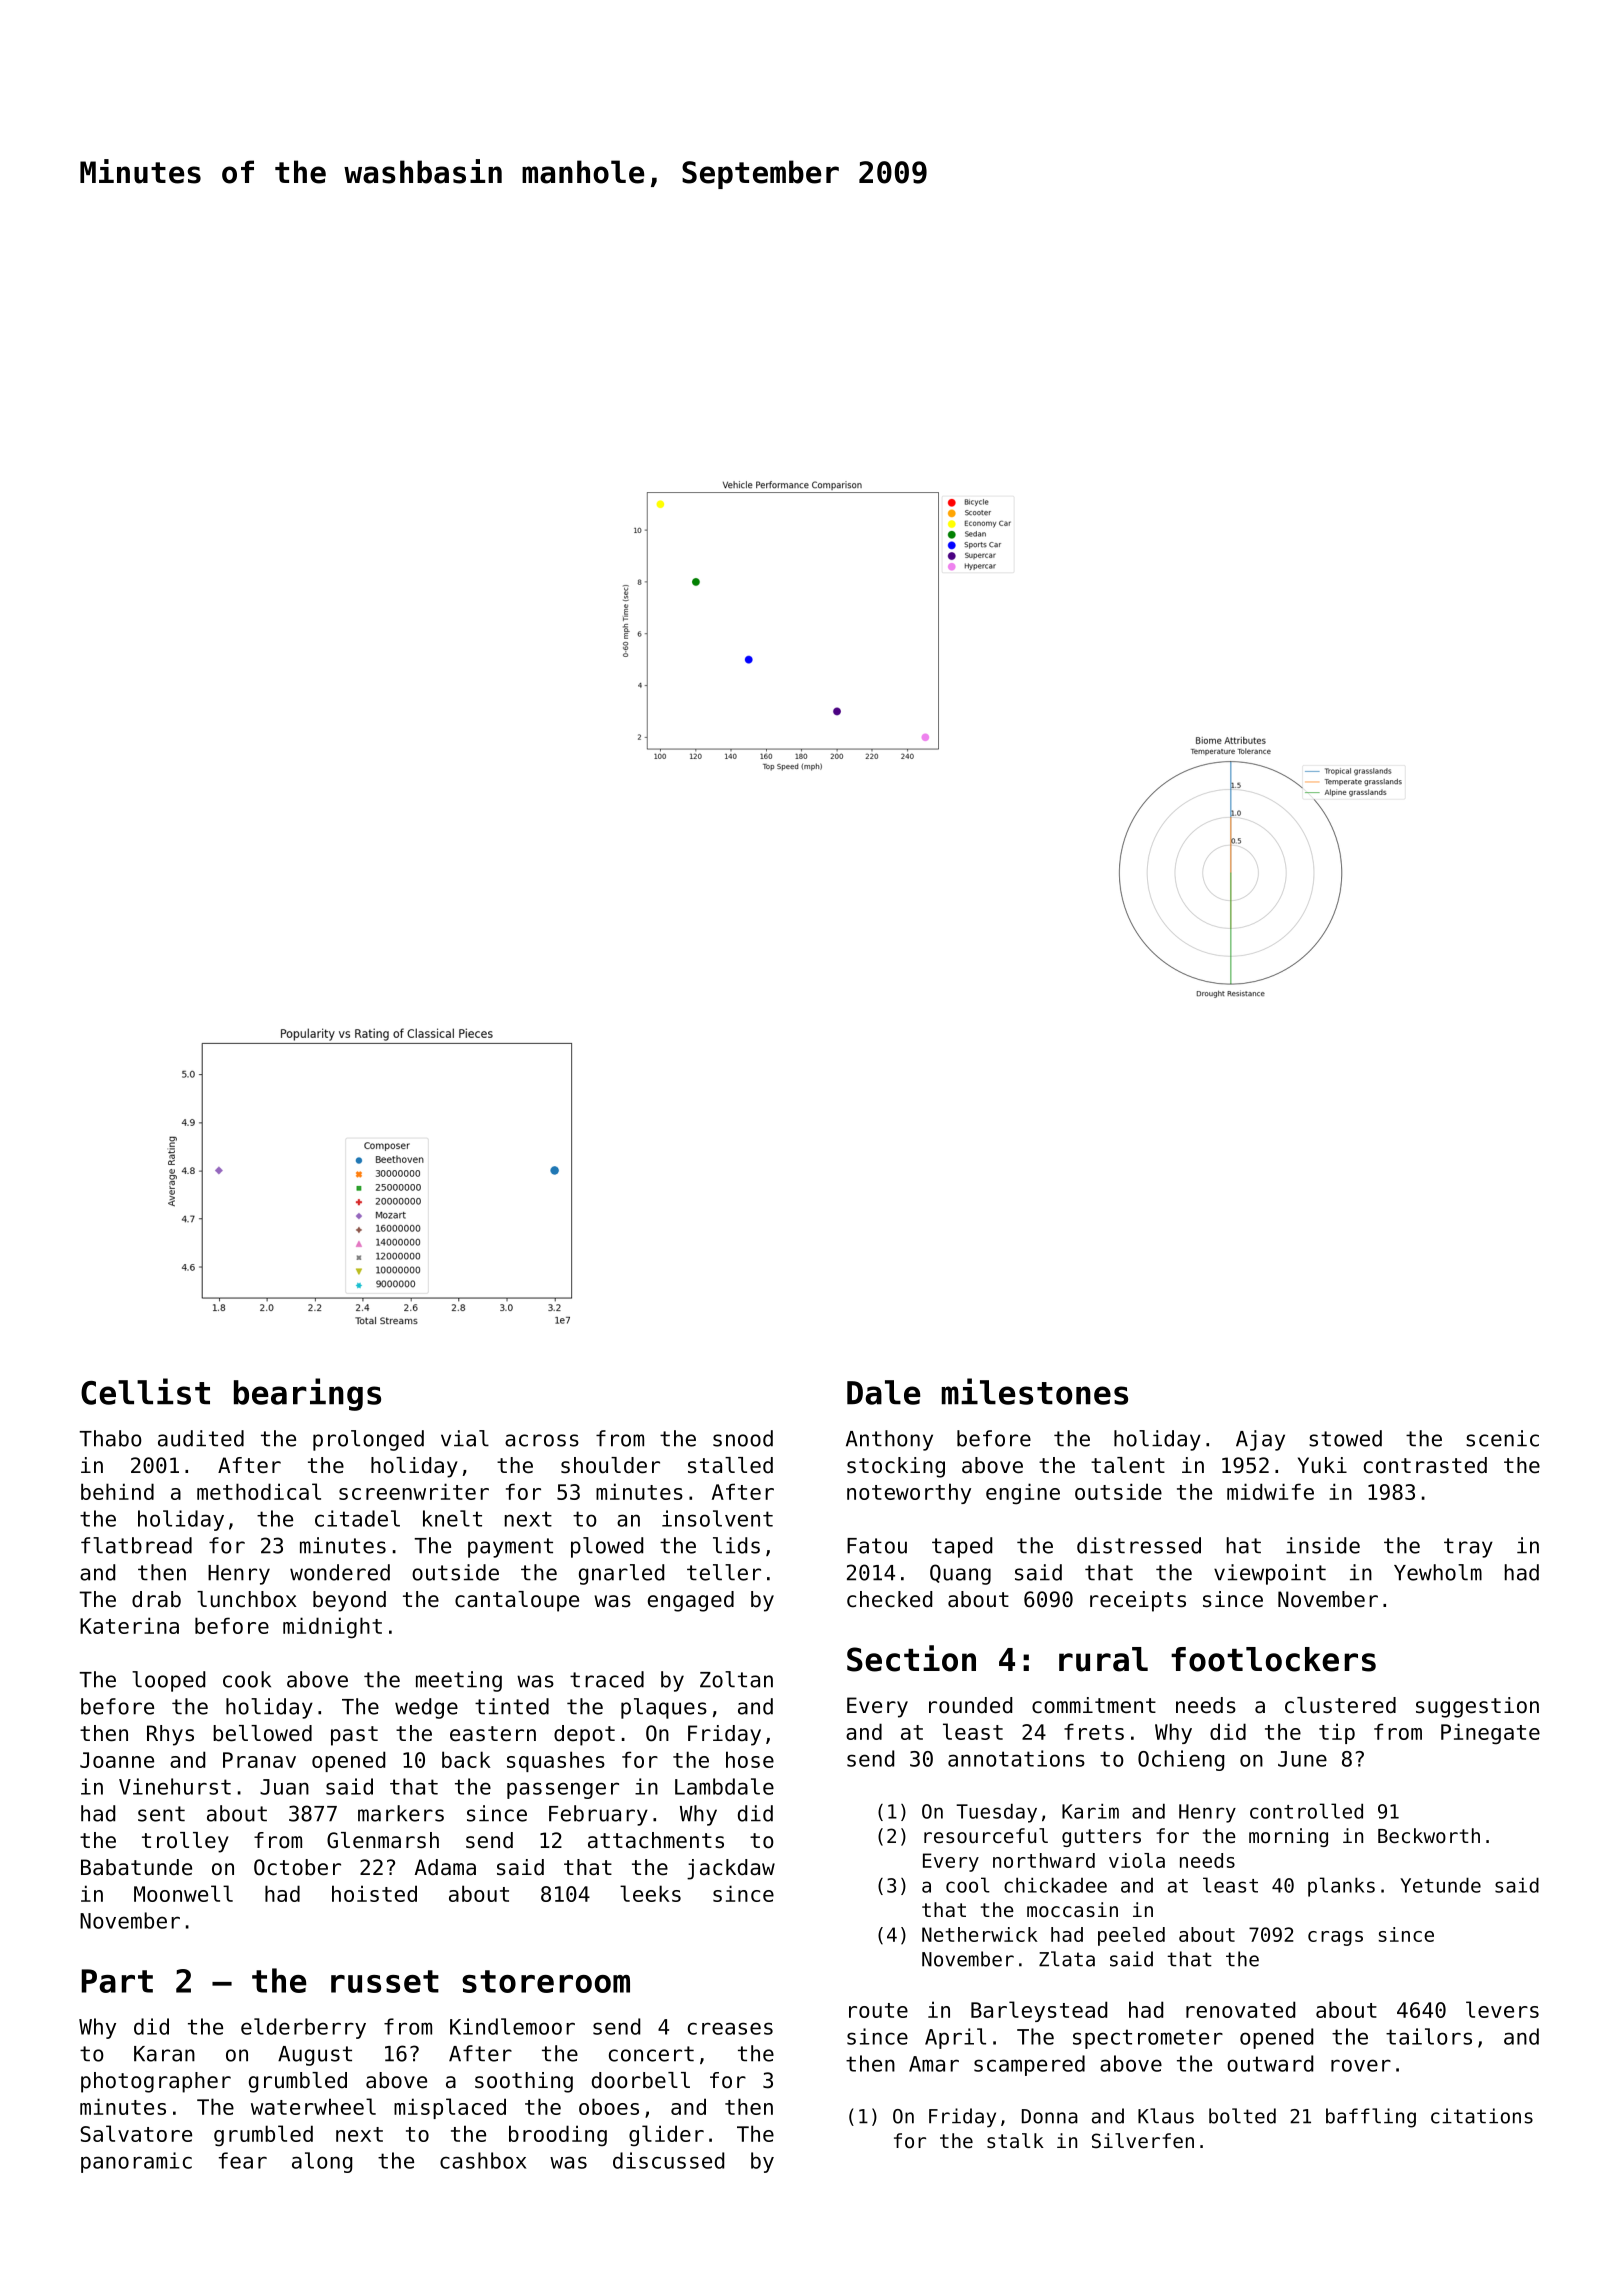 This screenshot has height=2292, width=1620. Describe the element at coordinates (1438, 1572) in the screenshot. I see `Yewholm` at that location.
